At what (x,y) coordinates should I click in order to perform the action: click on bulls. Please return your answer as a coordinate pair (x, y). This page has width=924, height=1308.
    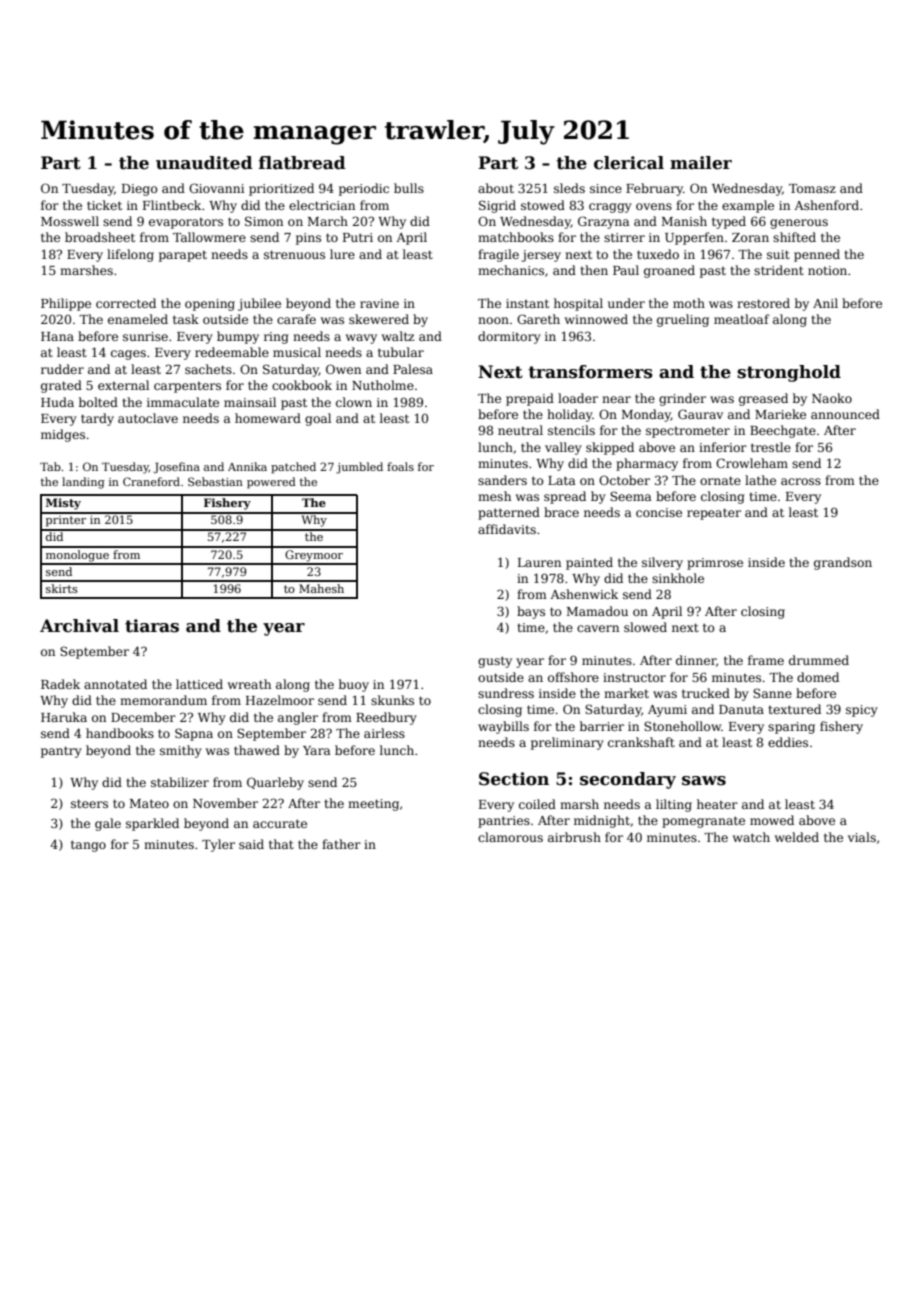
    Looking at the image, I should click on (409, 188).
